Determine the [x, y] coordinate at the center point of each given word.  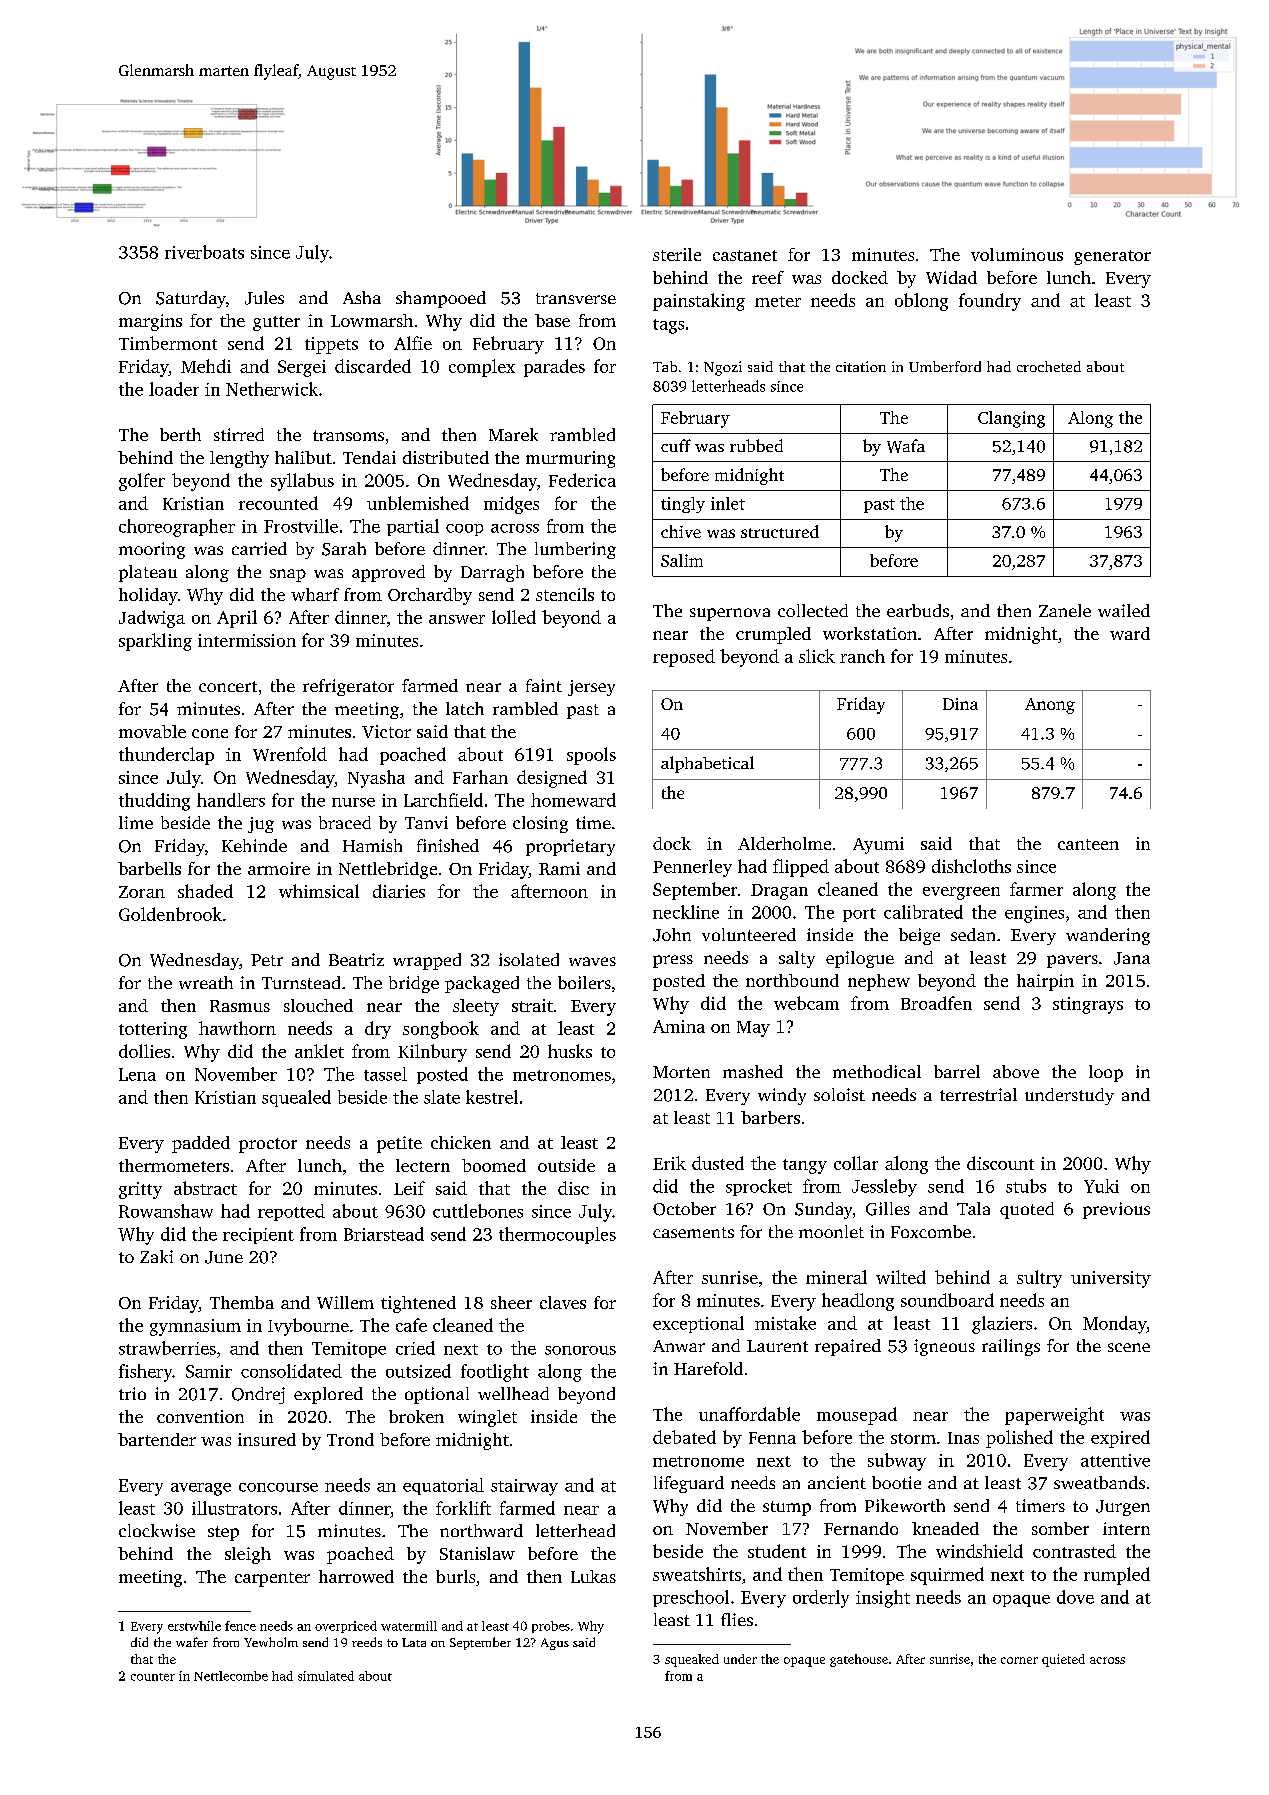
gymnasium [195, 1327]
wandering [1108, 936]
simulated [326, 1676]
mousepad [857, 1416]
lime [136, 822]
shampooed [441, 299]
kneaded [945, 1528]
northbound [792, 980]
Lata [414, 1642]
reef [768, 277]
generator [1112, 257]
